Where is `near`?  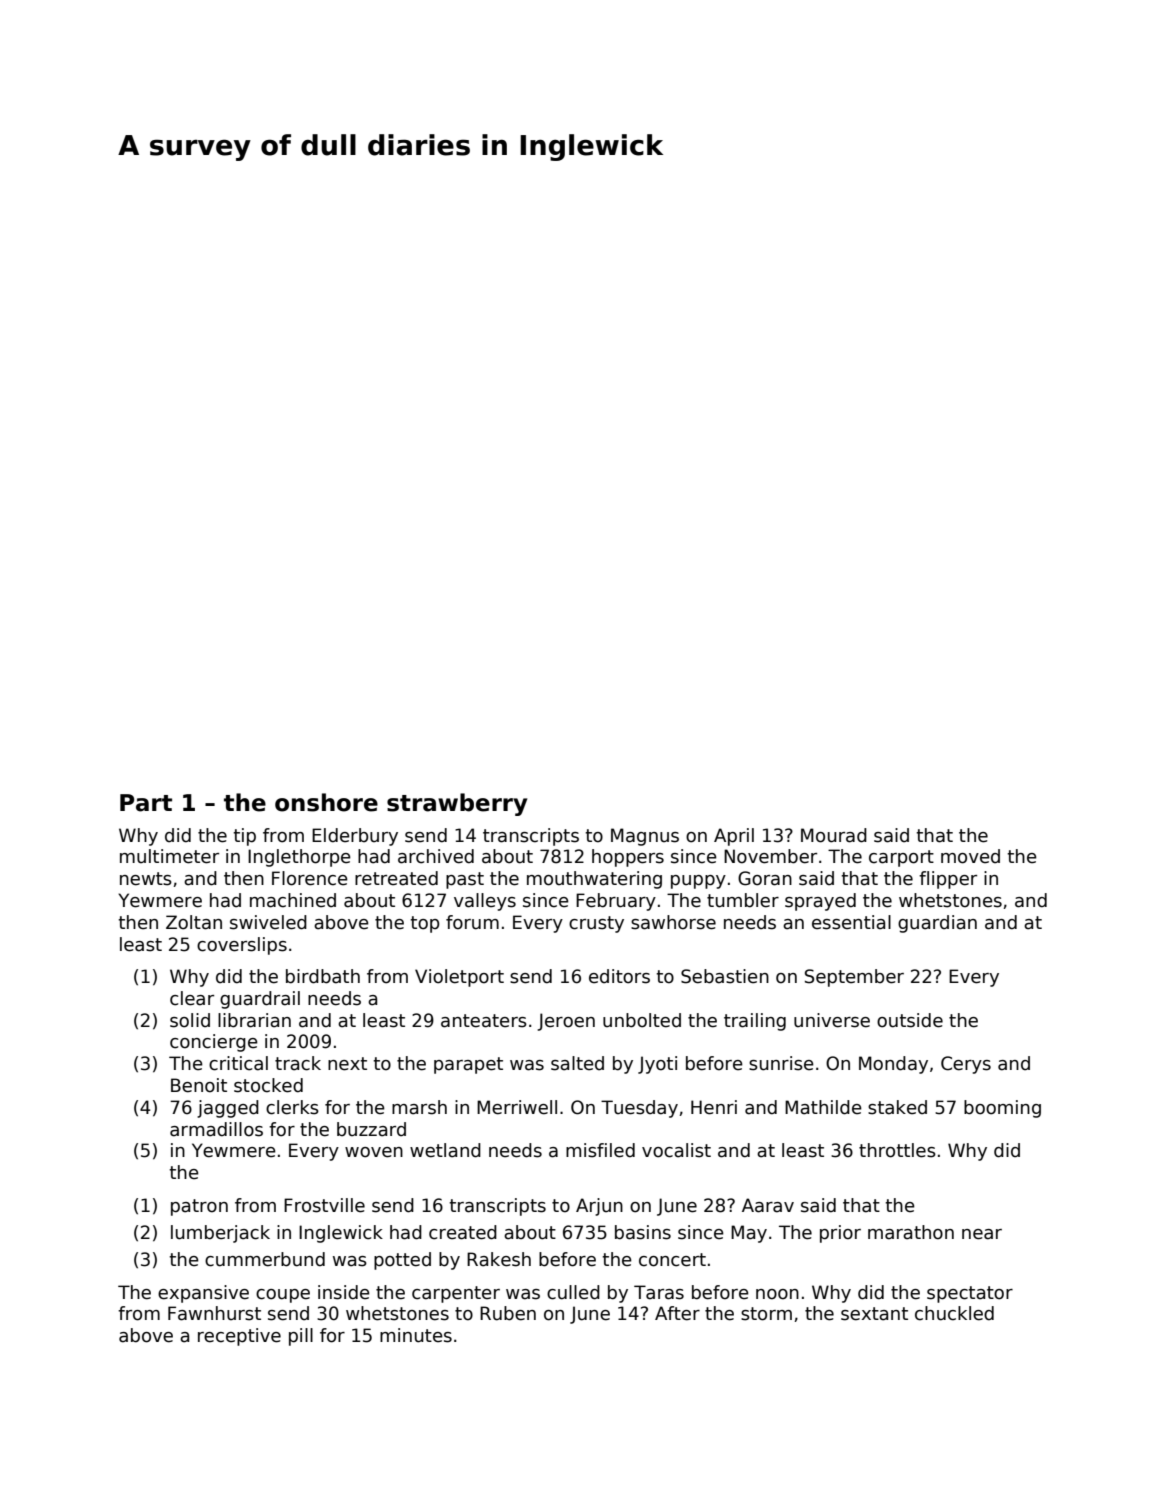
near is located at coordinates (982, 1234).
